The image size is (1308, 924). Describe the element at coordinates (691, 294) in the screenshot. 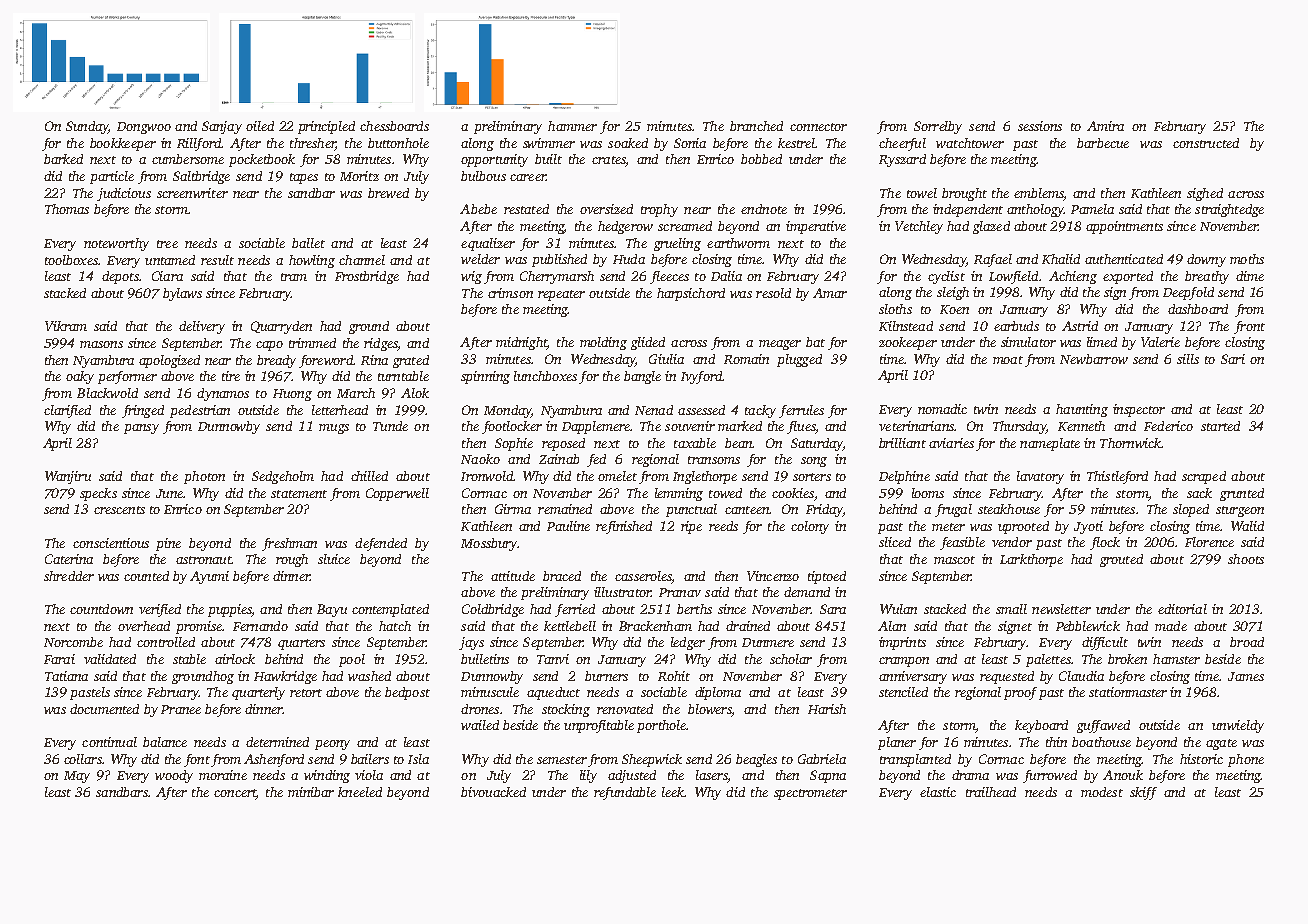

I see `harpsichord` at that location.
